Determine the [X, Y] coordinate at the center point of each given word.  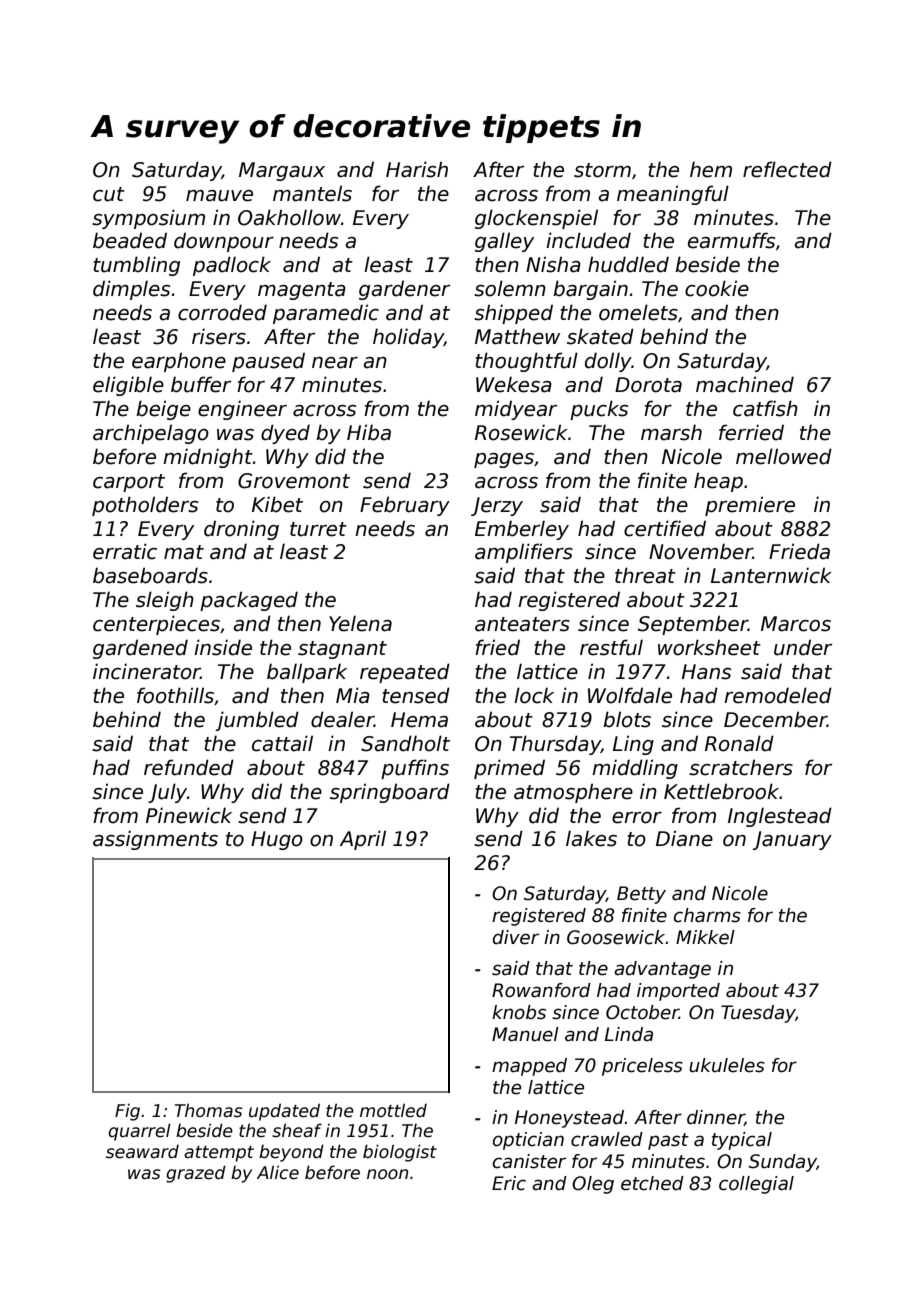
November [701, 551]
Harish [417, 169]
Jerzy [497, 506]
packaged [249, 601]
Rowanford [541, 990]
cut [109, 194]
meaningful [673, 195]
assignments [155, 840]
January [792, 840]
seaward [142, 1152]
